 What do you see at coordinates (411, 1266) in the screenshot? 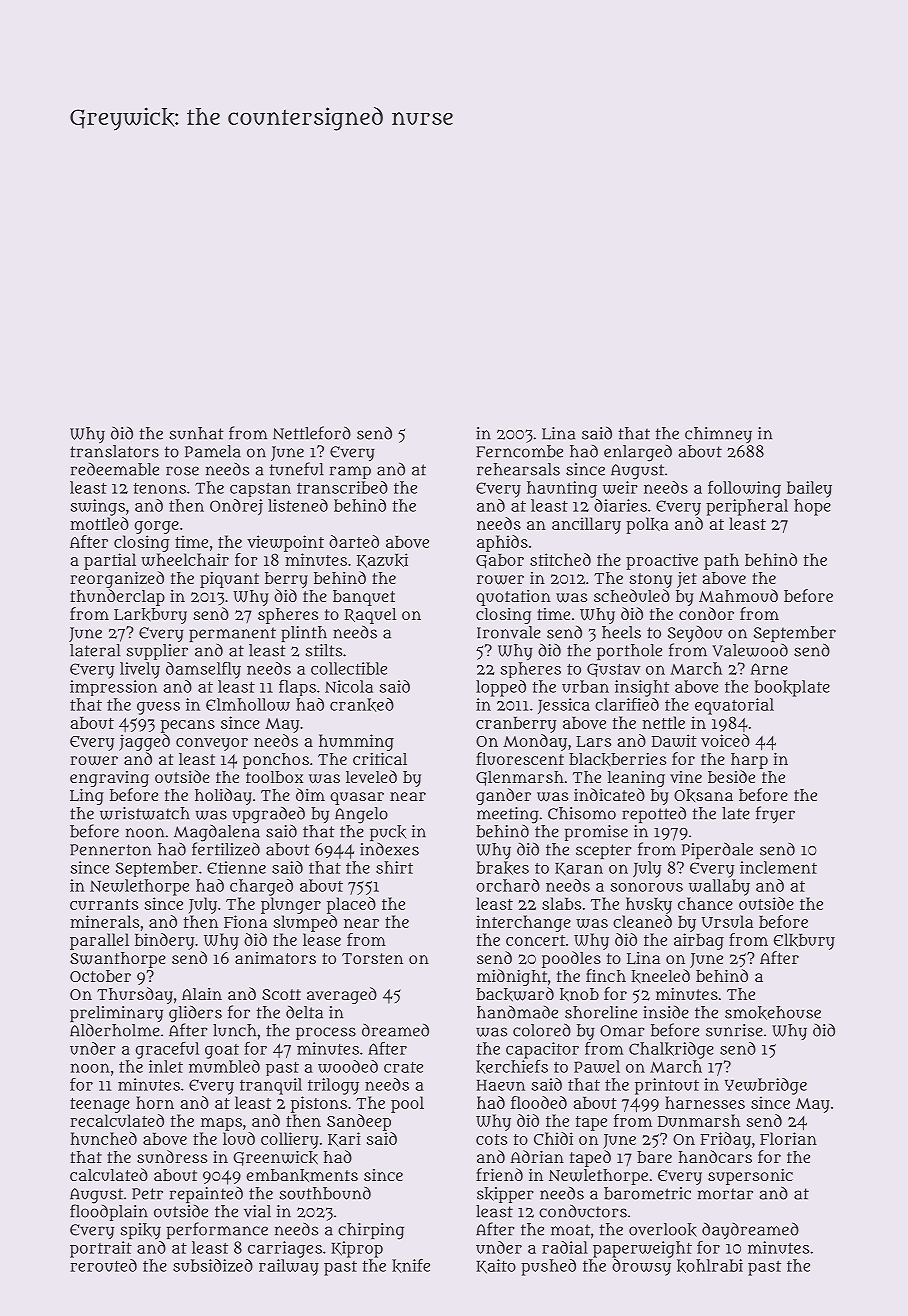
I see `knife` at bounding box center [411, 1266].
